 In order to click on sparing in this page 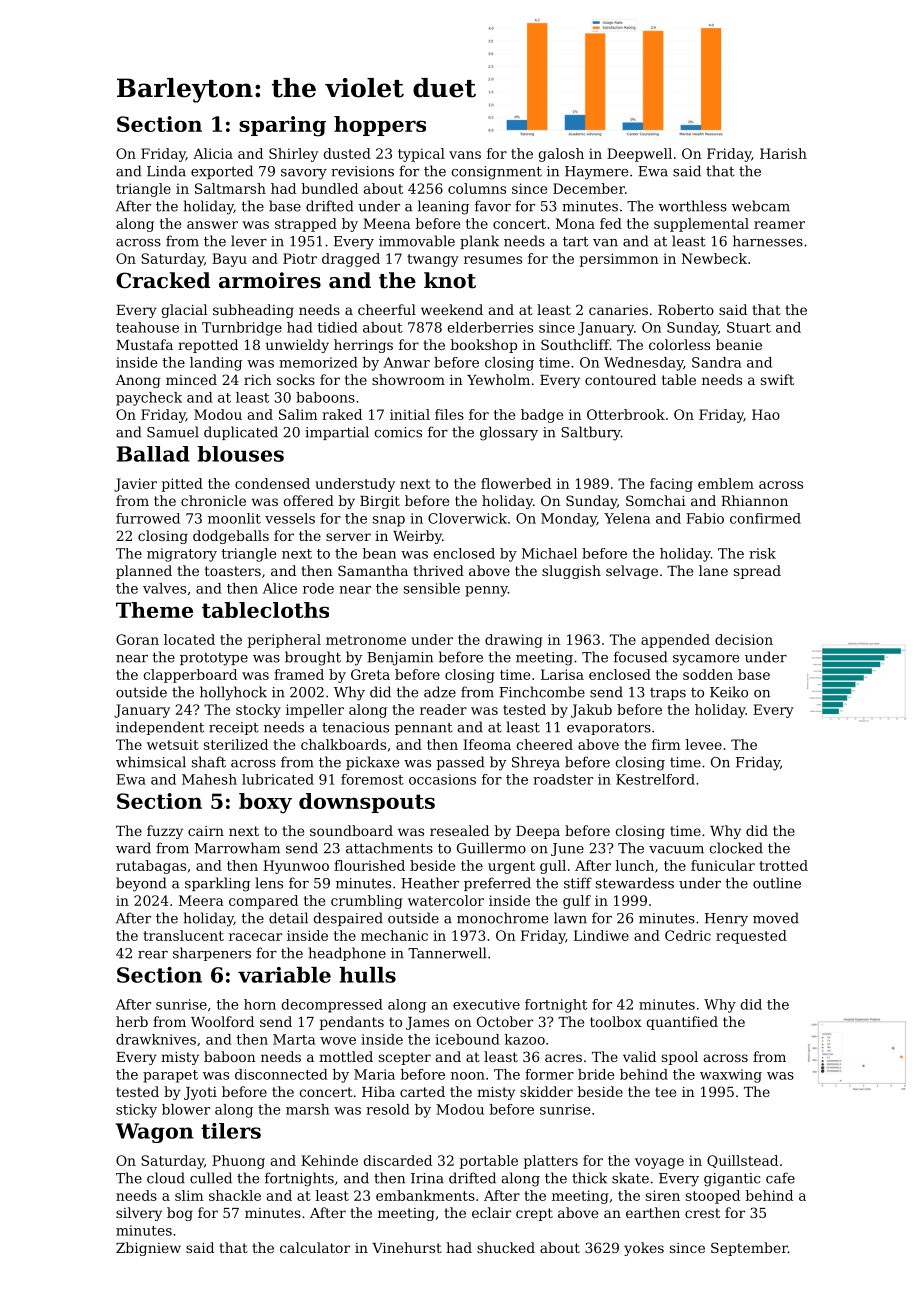, I will do `click(282, 126)`.
